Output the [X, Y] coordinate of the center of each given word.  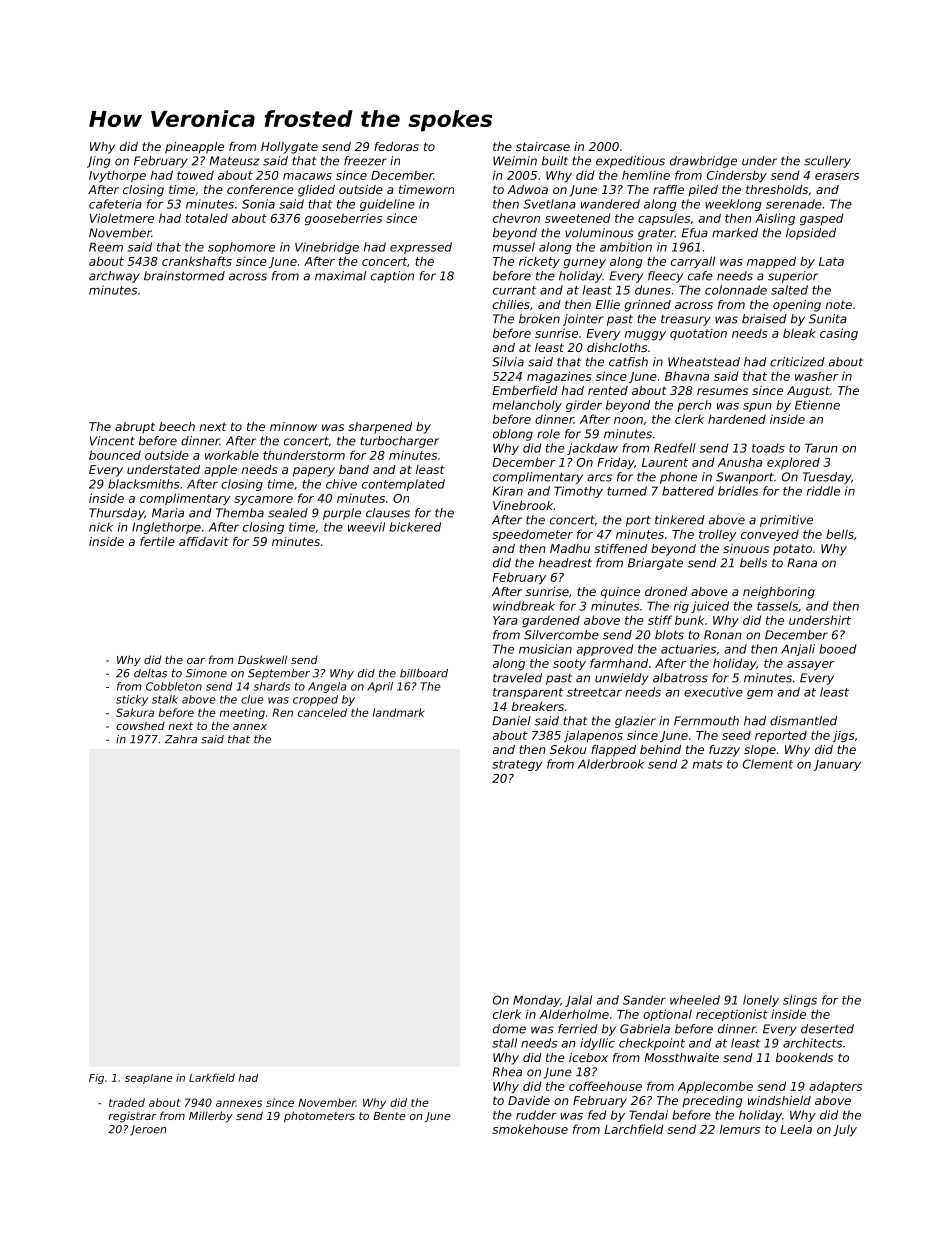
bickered [415, 527]
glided [316, 191]
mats [707, 764]
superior [793, 277]
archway [114, 277]
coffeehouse [605, 1086]
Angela [327, 687]
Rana [802, 563]
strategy [517, 765]
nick [101, 527]
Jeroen [148, 1130]
